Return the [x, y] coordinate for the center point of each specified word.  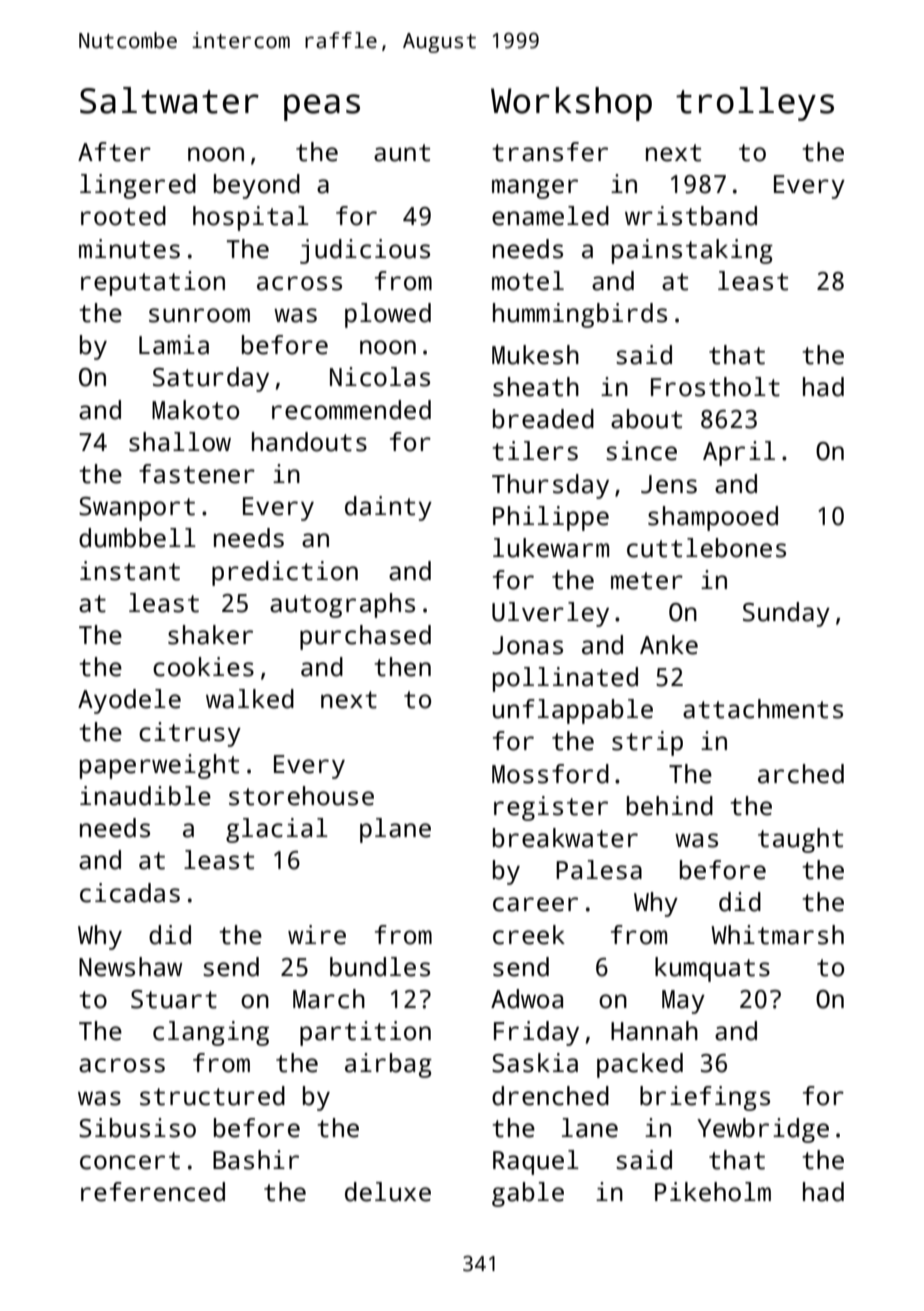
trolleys [755, 104]
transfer [550, 152]
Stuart [174, 999]
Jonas [527, 645]
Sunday [786, 614]
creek [529, 935]
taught [800, 840]
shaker [210, 635]
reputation [153, 283]
